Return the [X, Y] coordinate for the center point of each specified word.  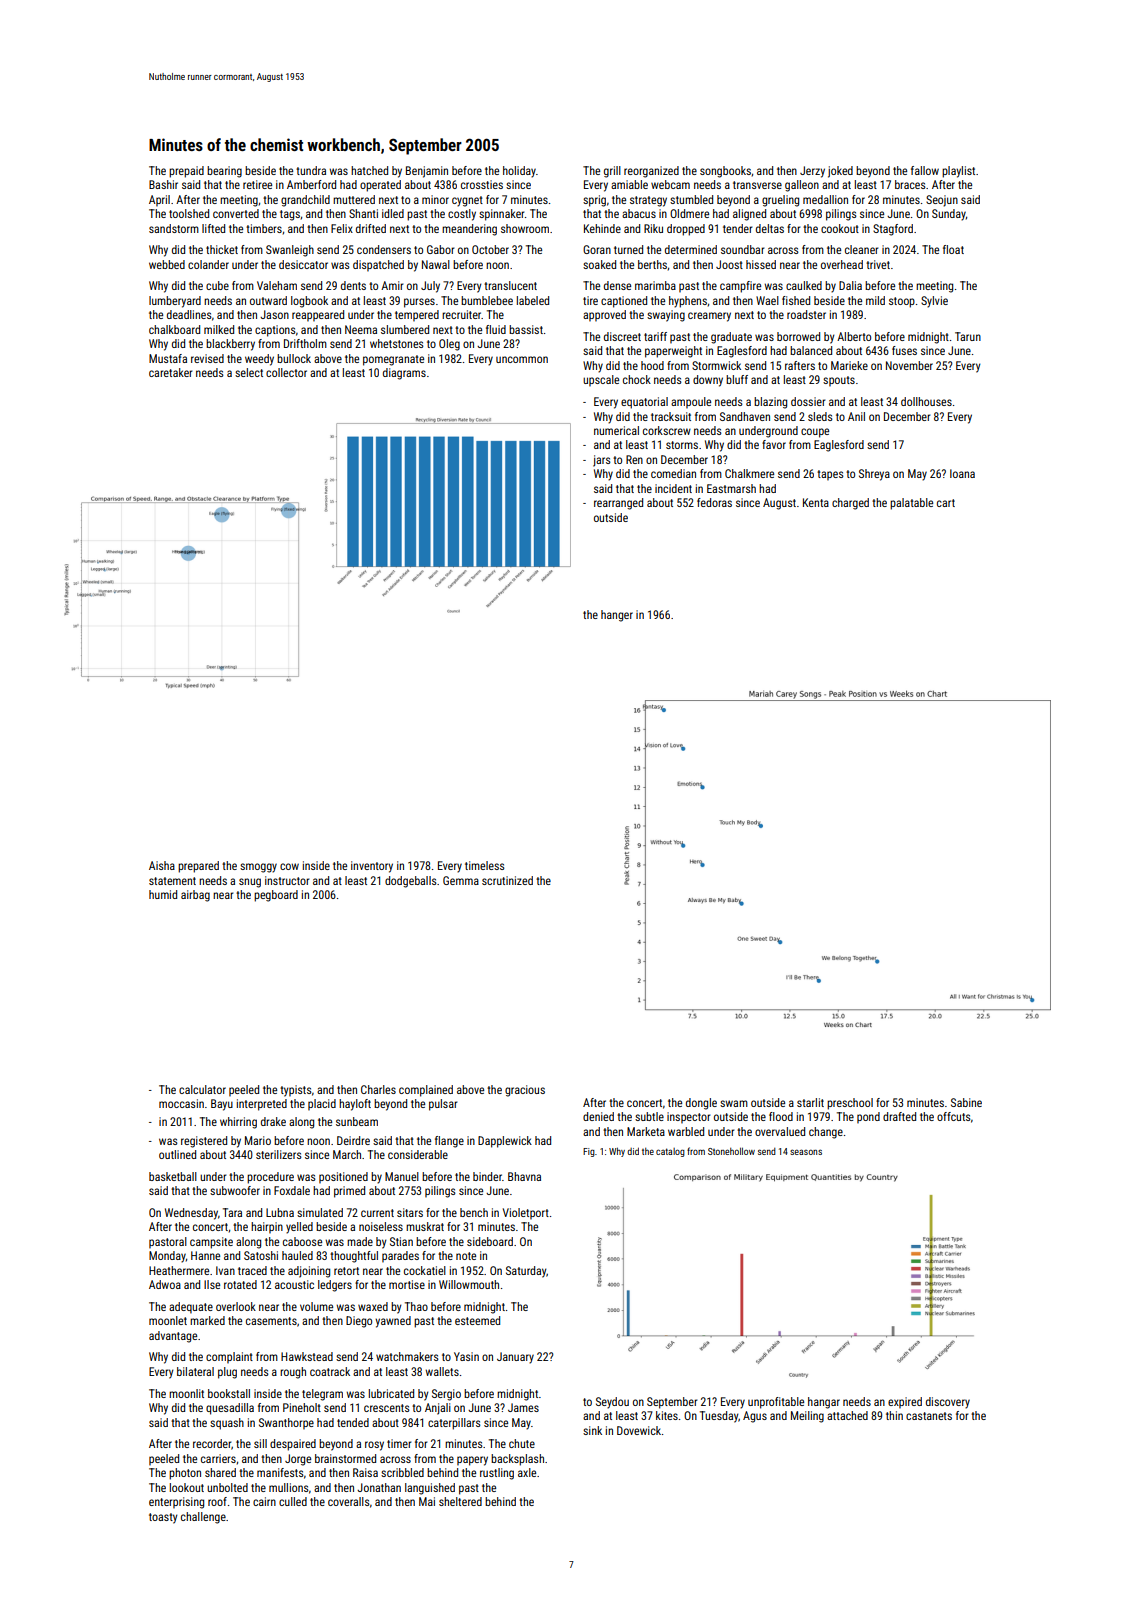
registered [204, 1142]
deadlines [189, 314]
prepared [198, 867]
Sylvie [934, 302]
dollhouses [926, 401]
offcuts [954, 1116]
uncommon [522, 359]
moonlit [186, 1393]
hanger [617, 616]
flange [449, 1142]
